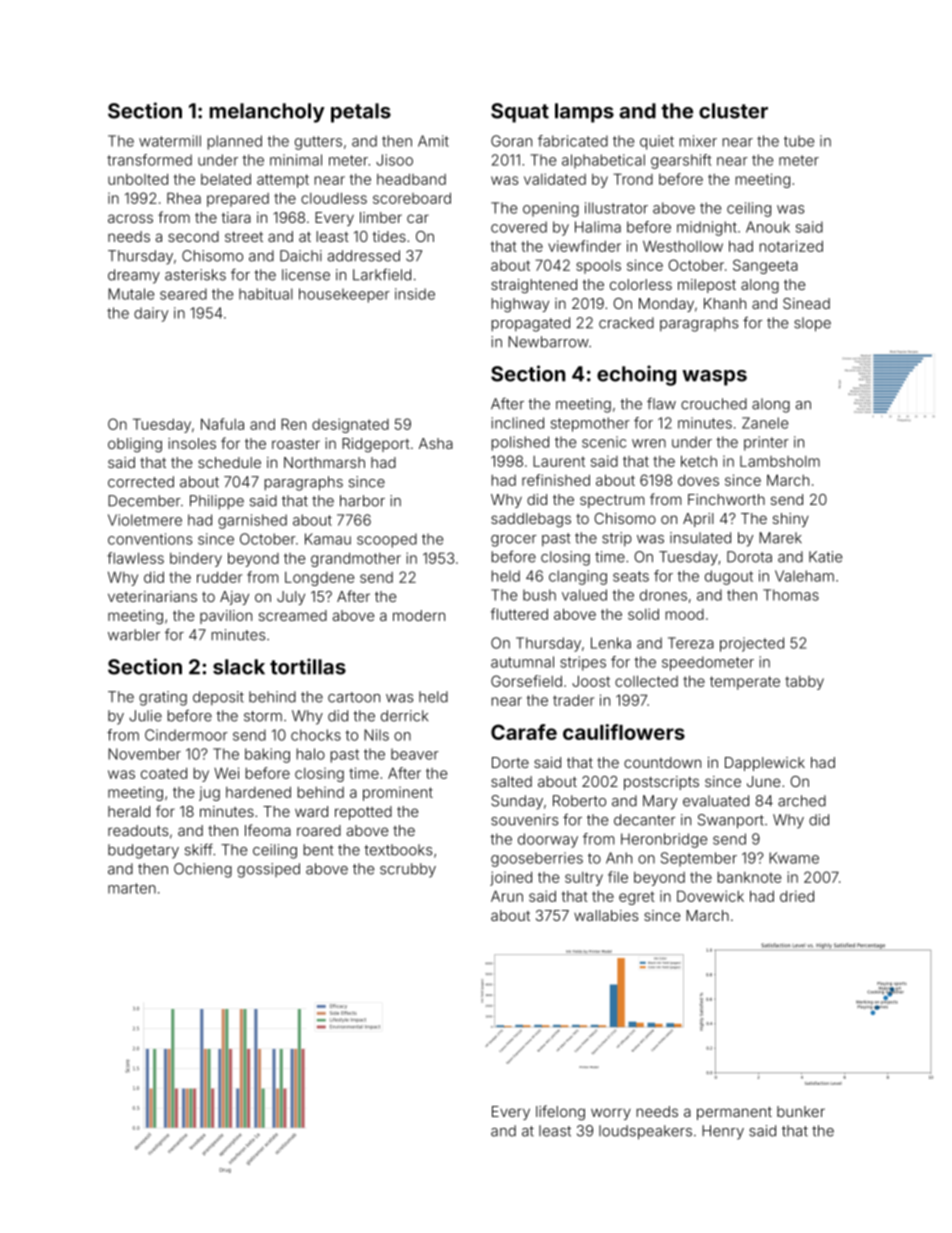 The width and height of the document is (952, 1233). Describe the element at coordinates (134, 635) in the document. I see `warbler` at that location.
